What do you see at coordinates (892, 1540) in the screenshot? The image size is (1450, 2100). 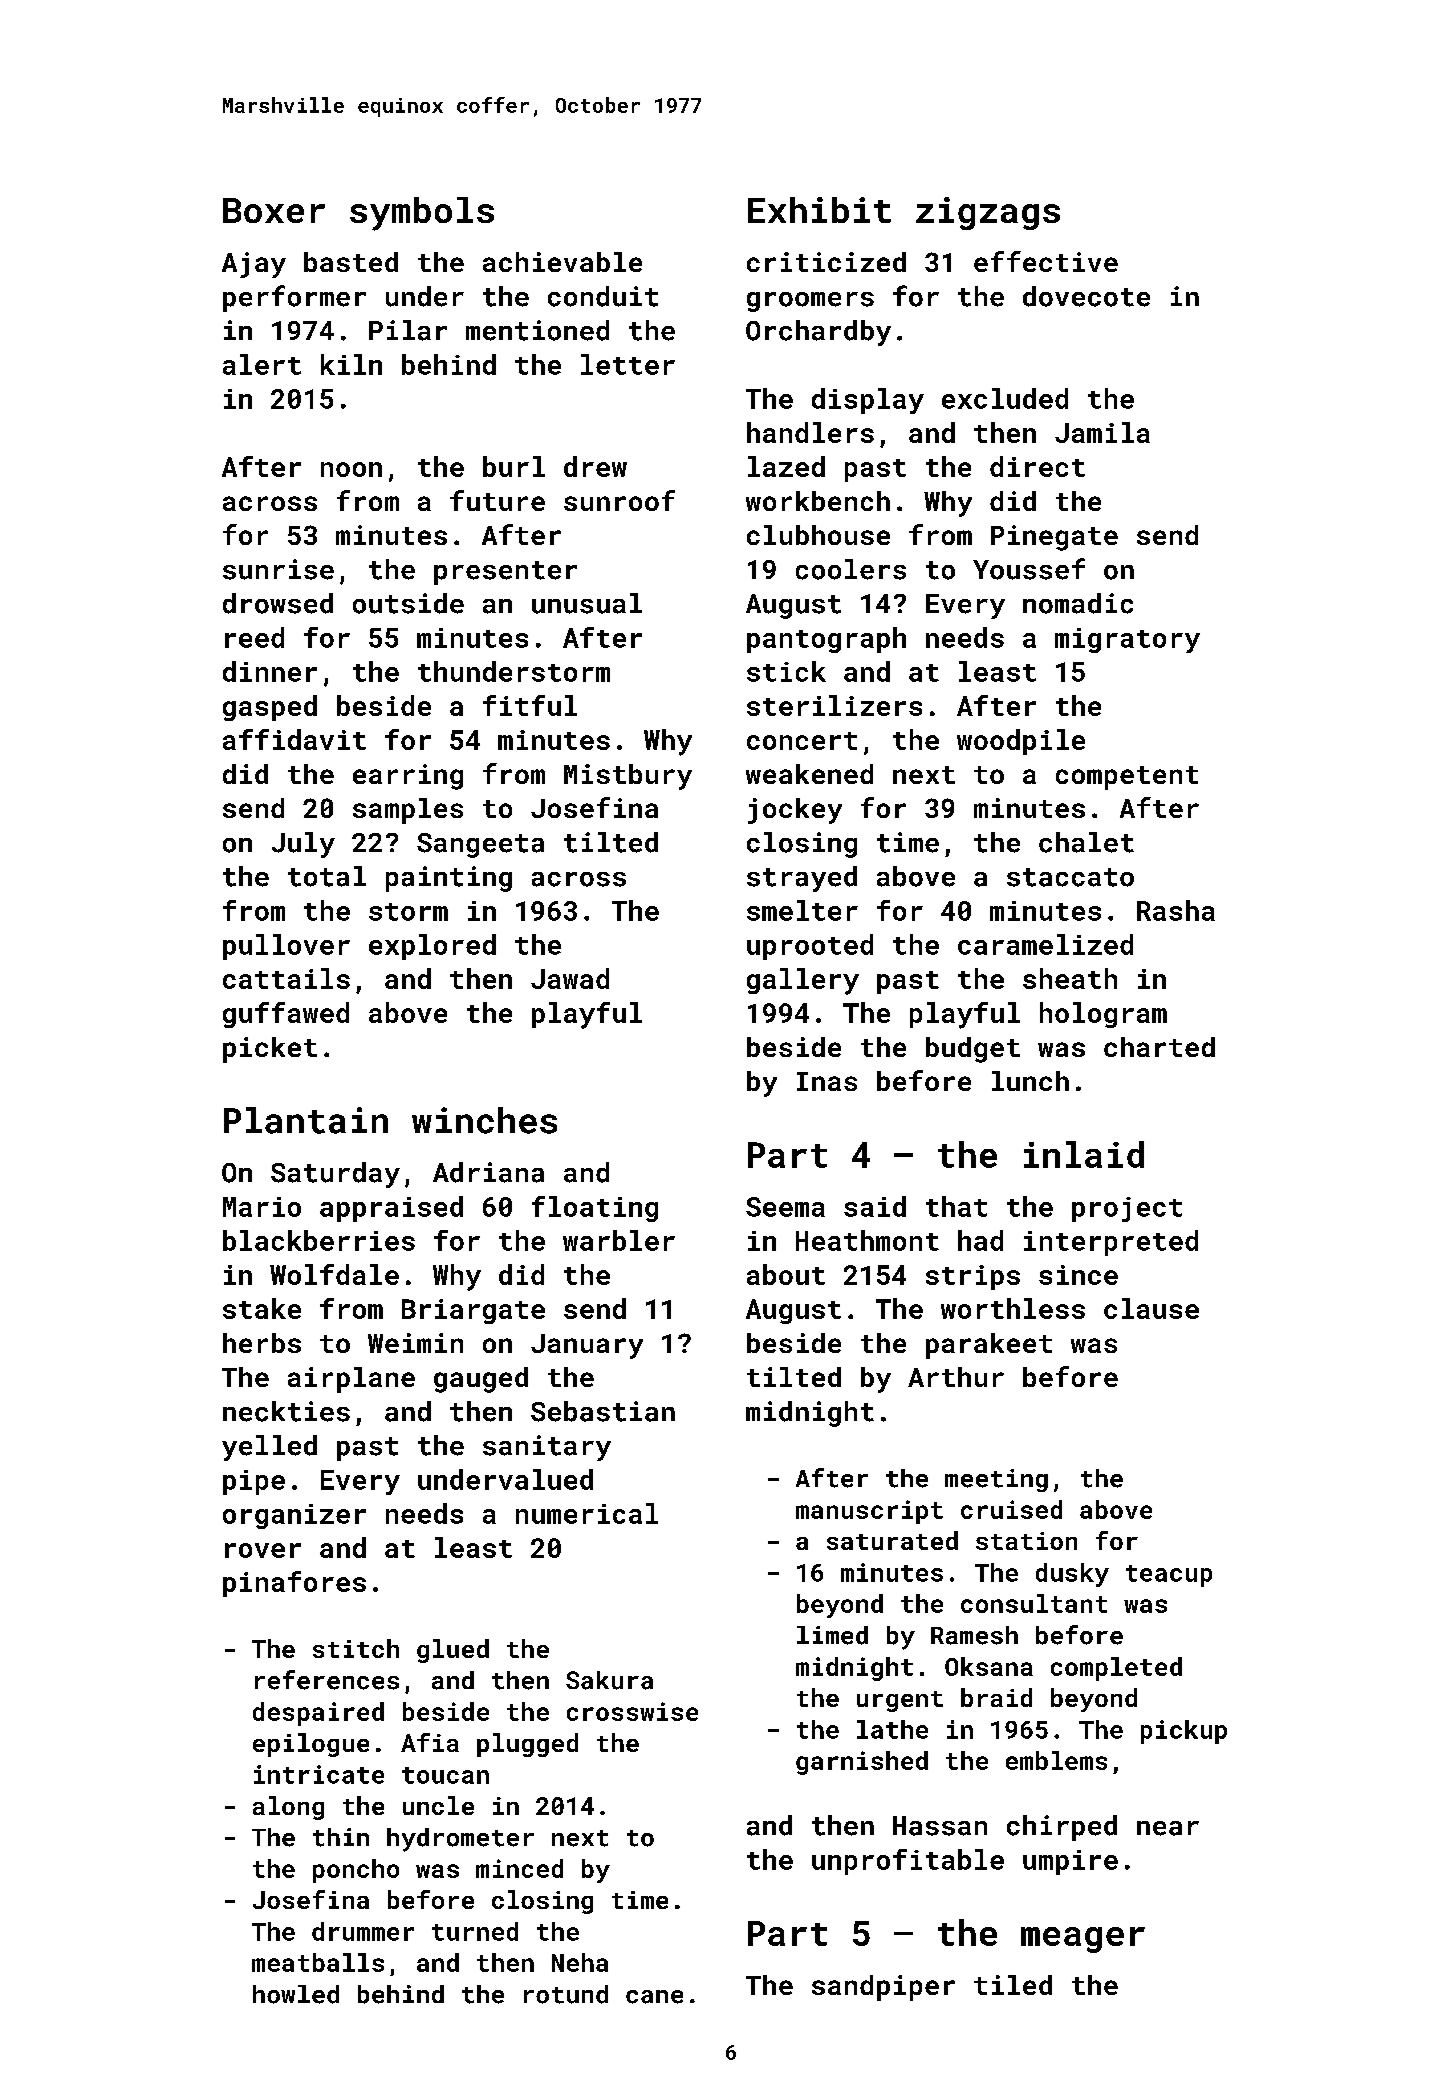 I see `saturated` at bounding box center [892, 1540].
